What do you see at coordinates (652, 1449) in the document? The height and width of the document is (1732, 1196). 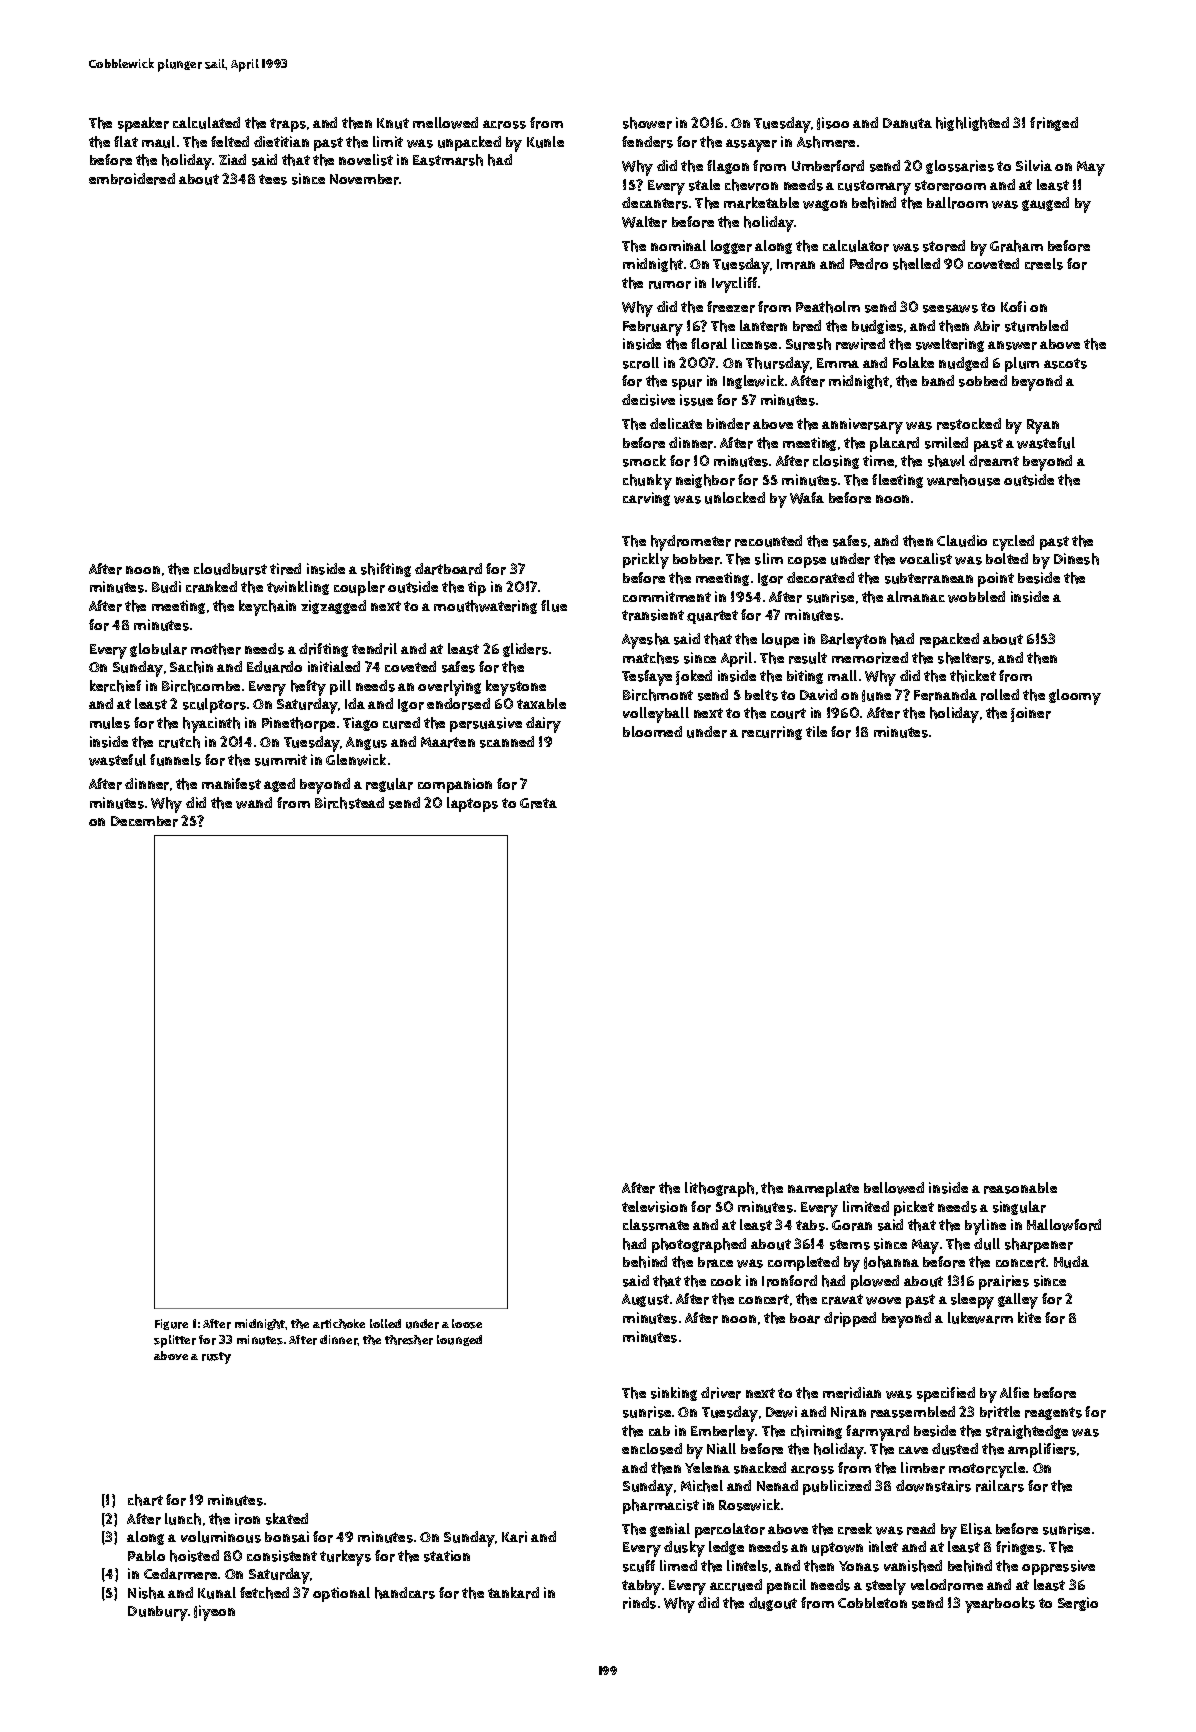 I see `enclosed` at bounding box center [652, 1449].
